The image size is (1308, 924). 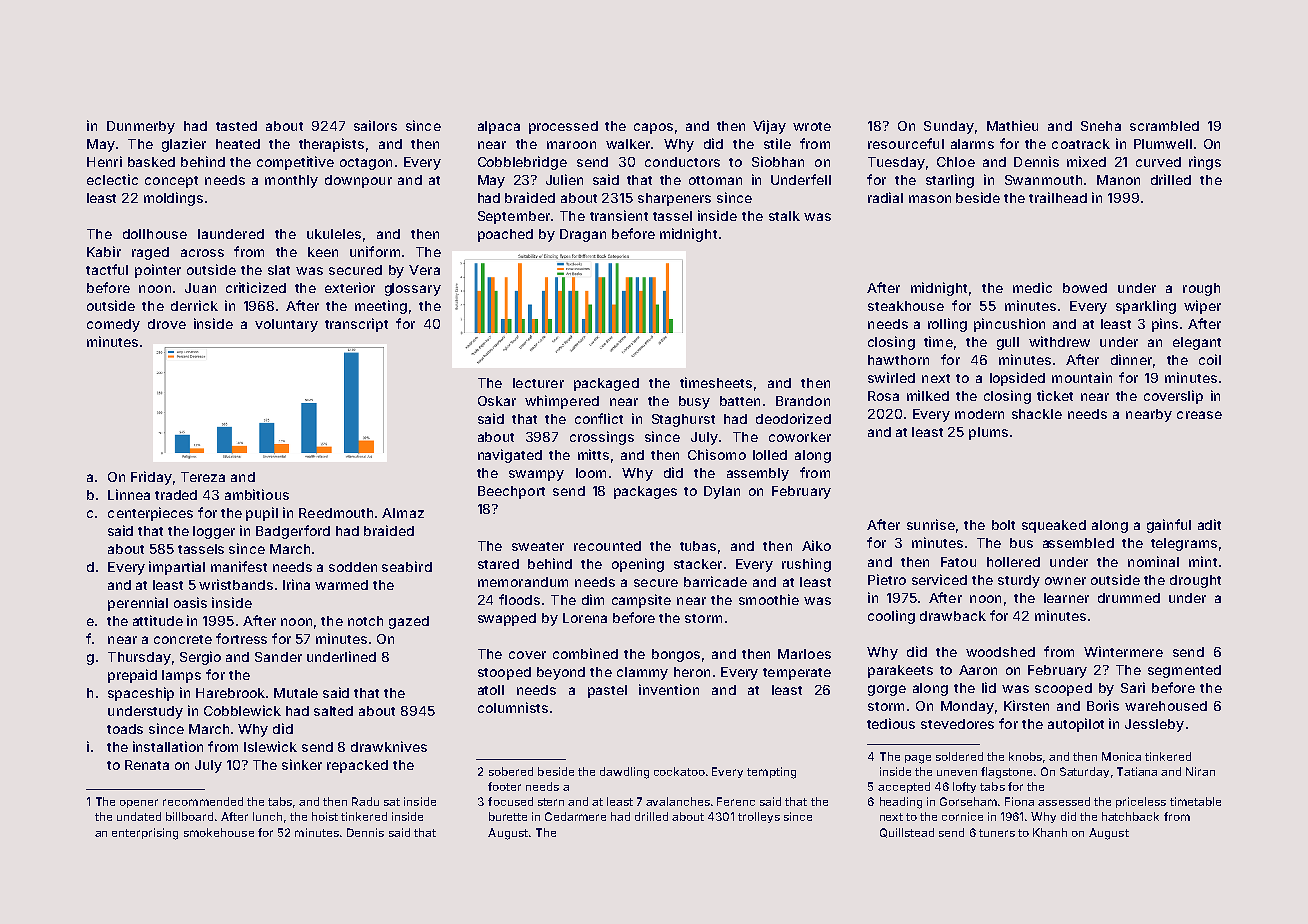 What do you see at coordinates (147, 765) in the screenshot?
I see `Renata` at bounding box center [147, 765].
